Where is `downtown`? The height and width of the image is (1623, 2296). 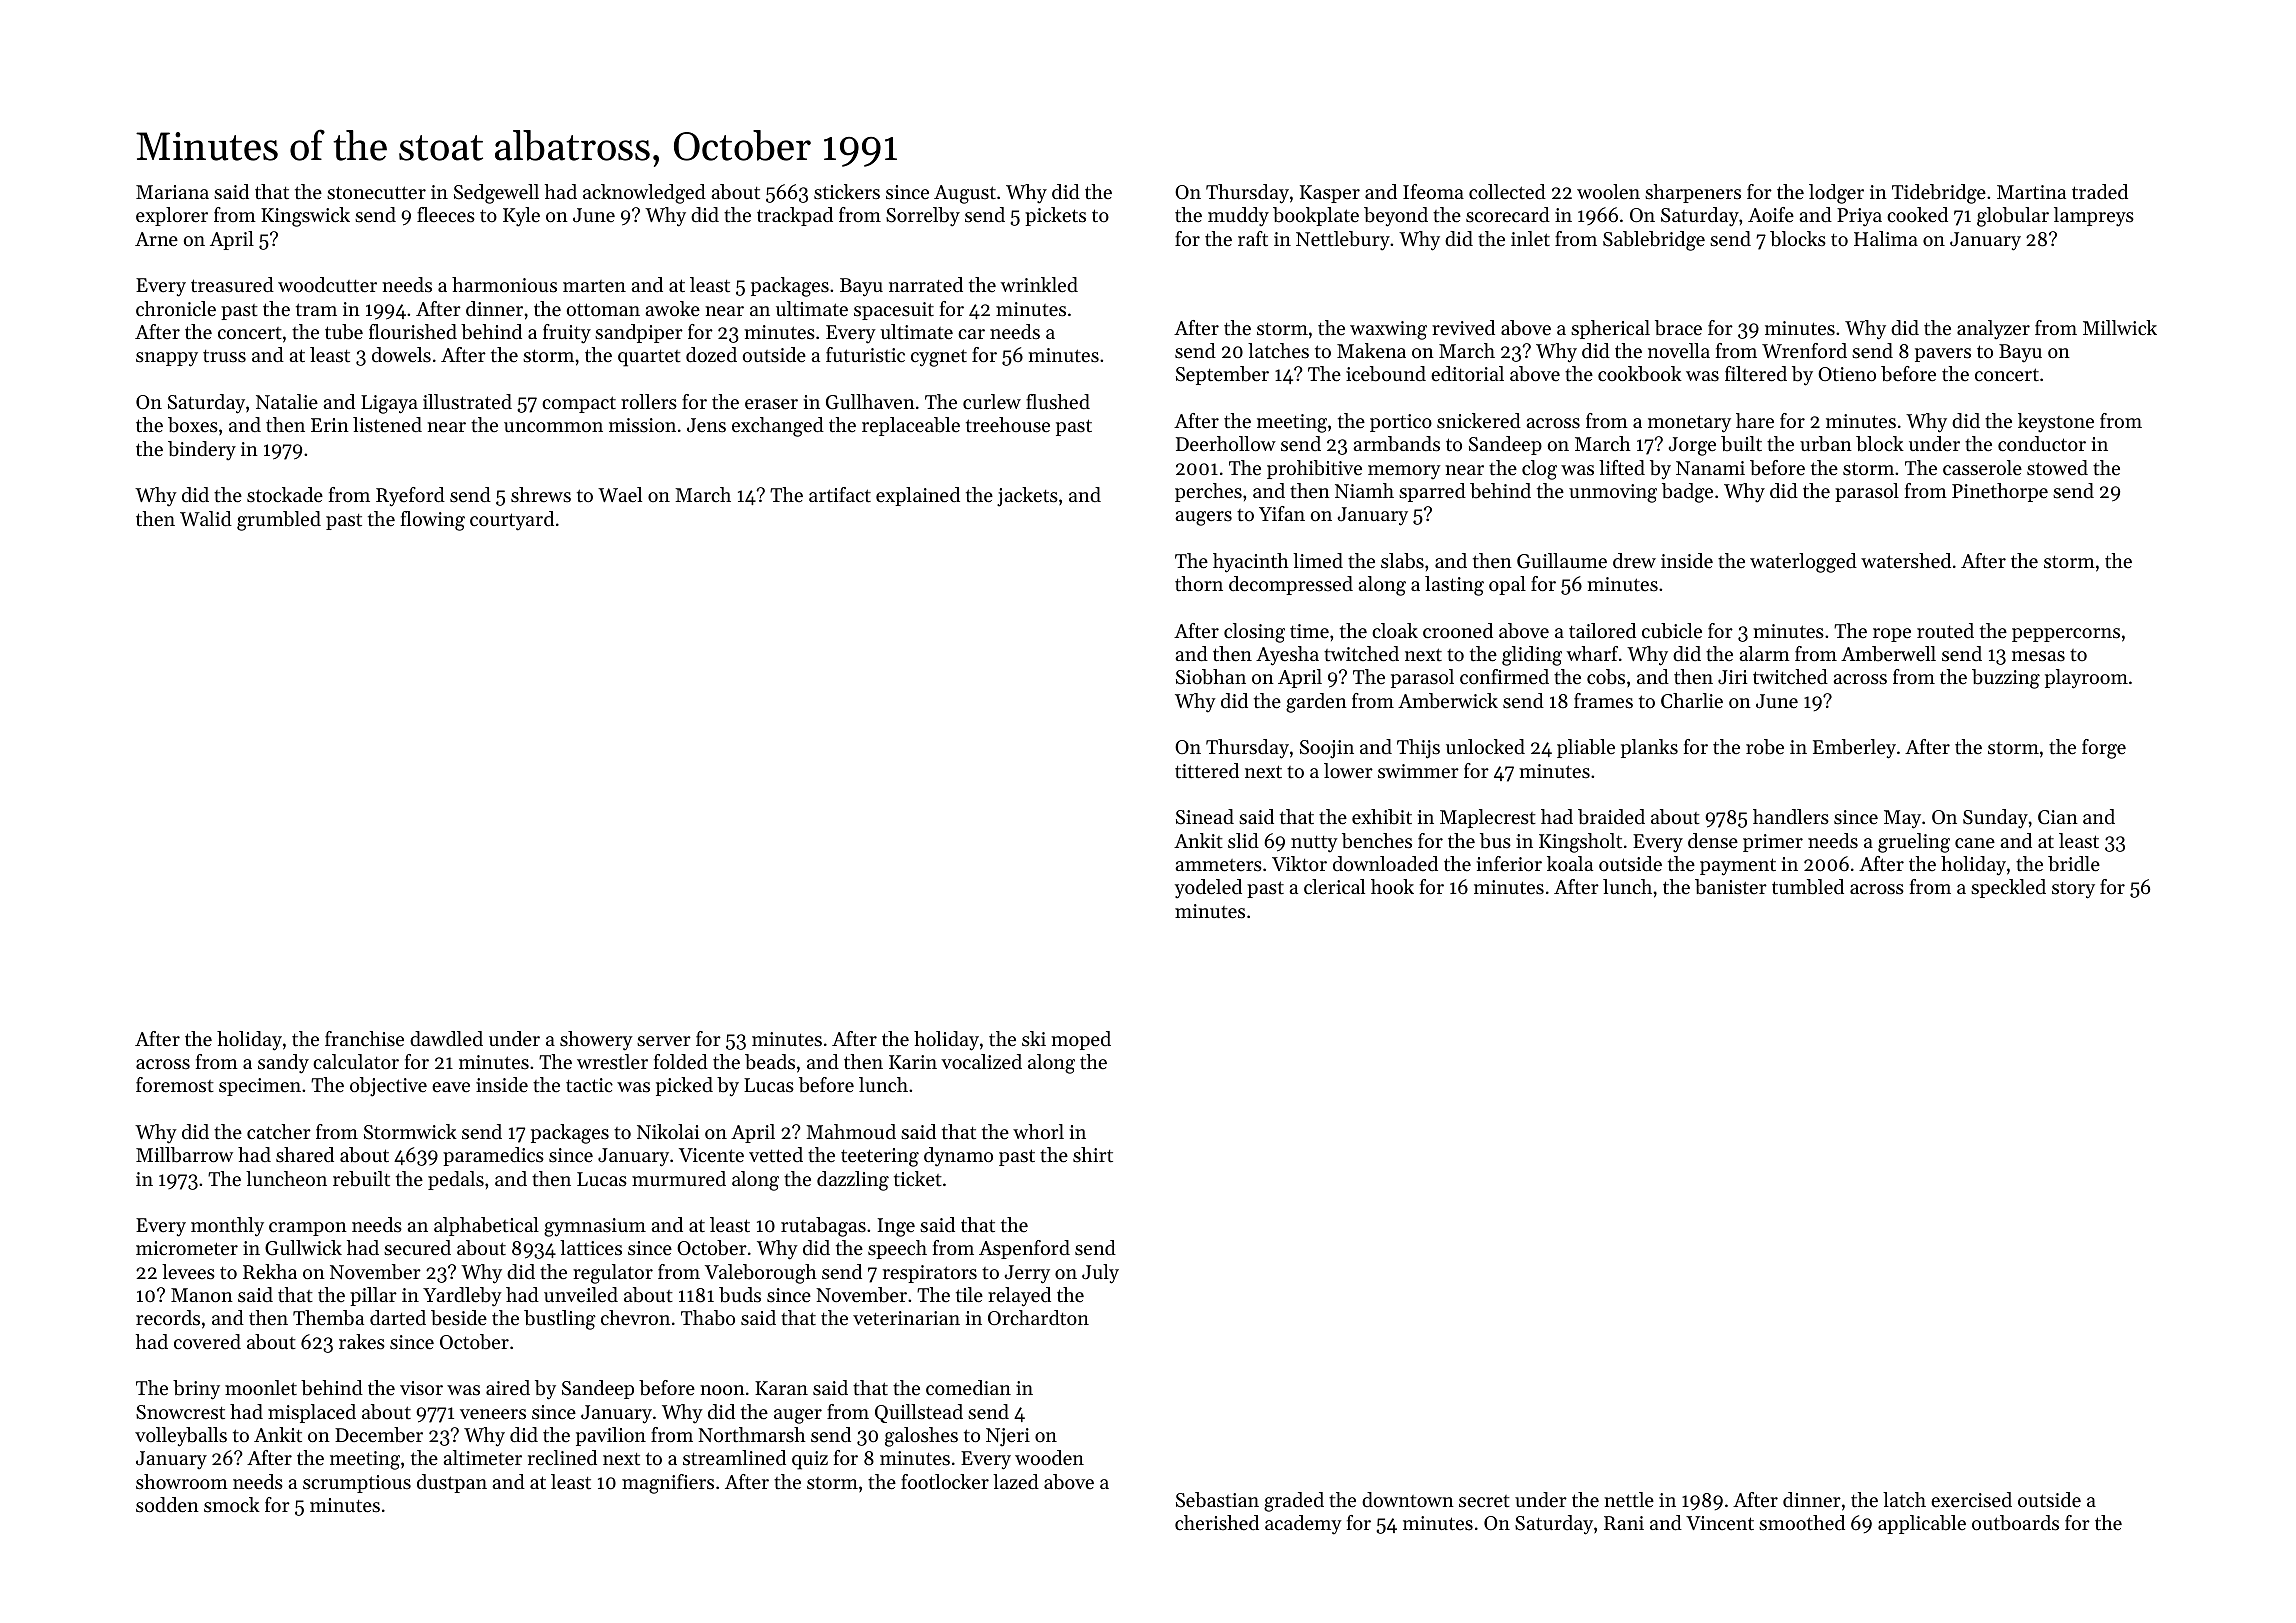
downtown is located at coordinates (1408, 1499).
